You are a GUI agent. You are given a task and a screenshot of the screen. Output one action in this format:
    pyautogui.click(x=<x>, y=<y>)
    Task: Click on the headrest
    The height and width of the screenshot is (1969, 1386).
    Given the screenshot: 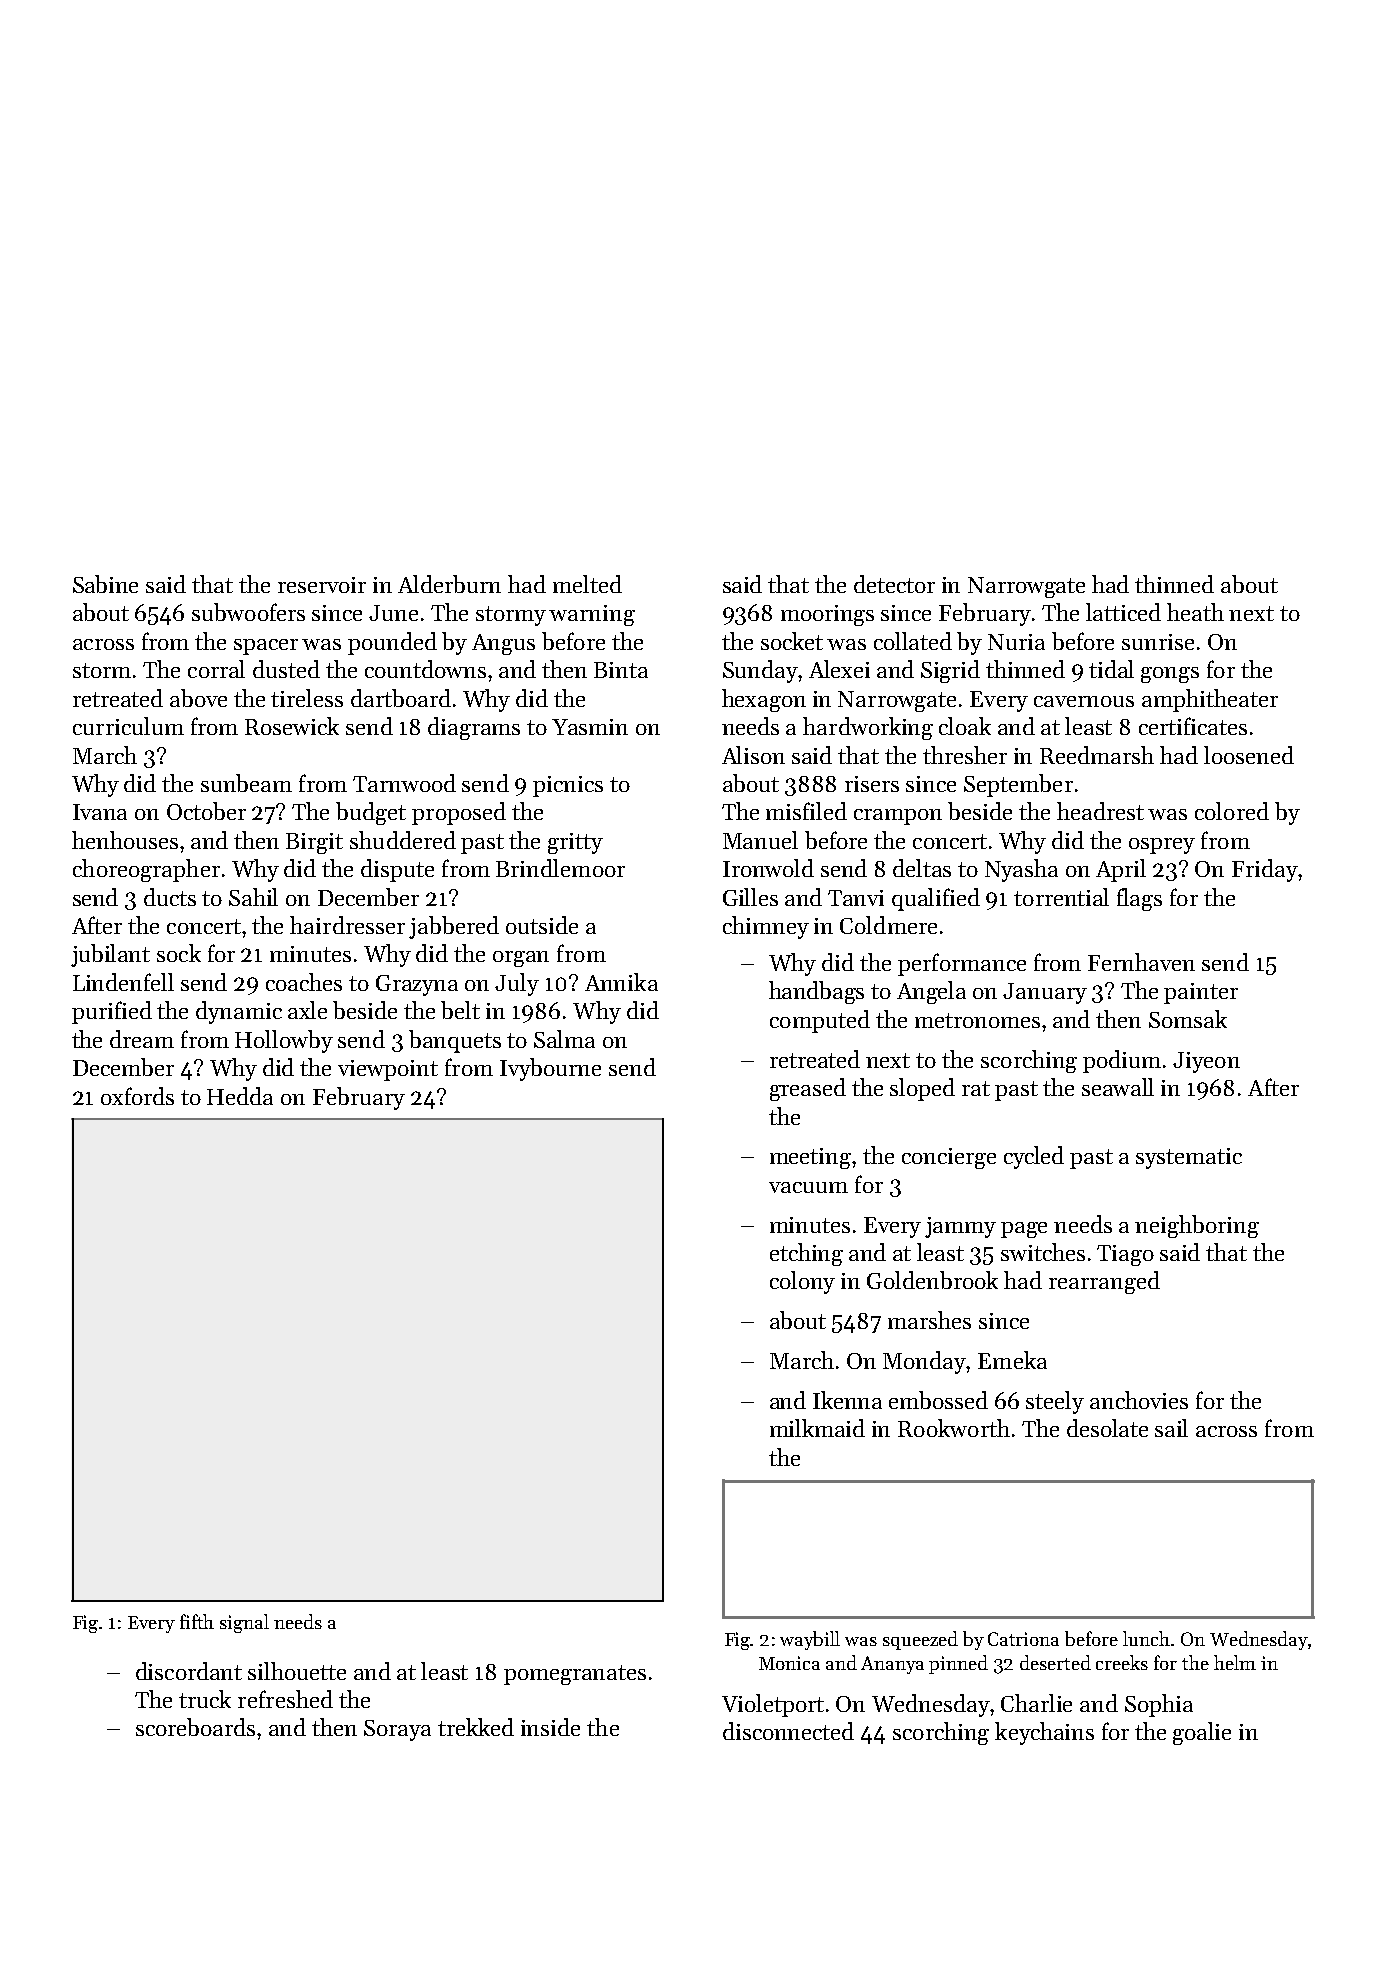 What is the action you would take?
    pyautogui.click(x=1100, y=811)
